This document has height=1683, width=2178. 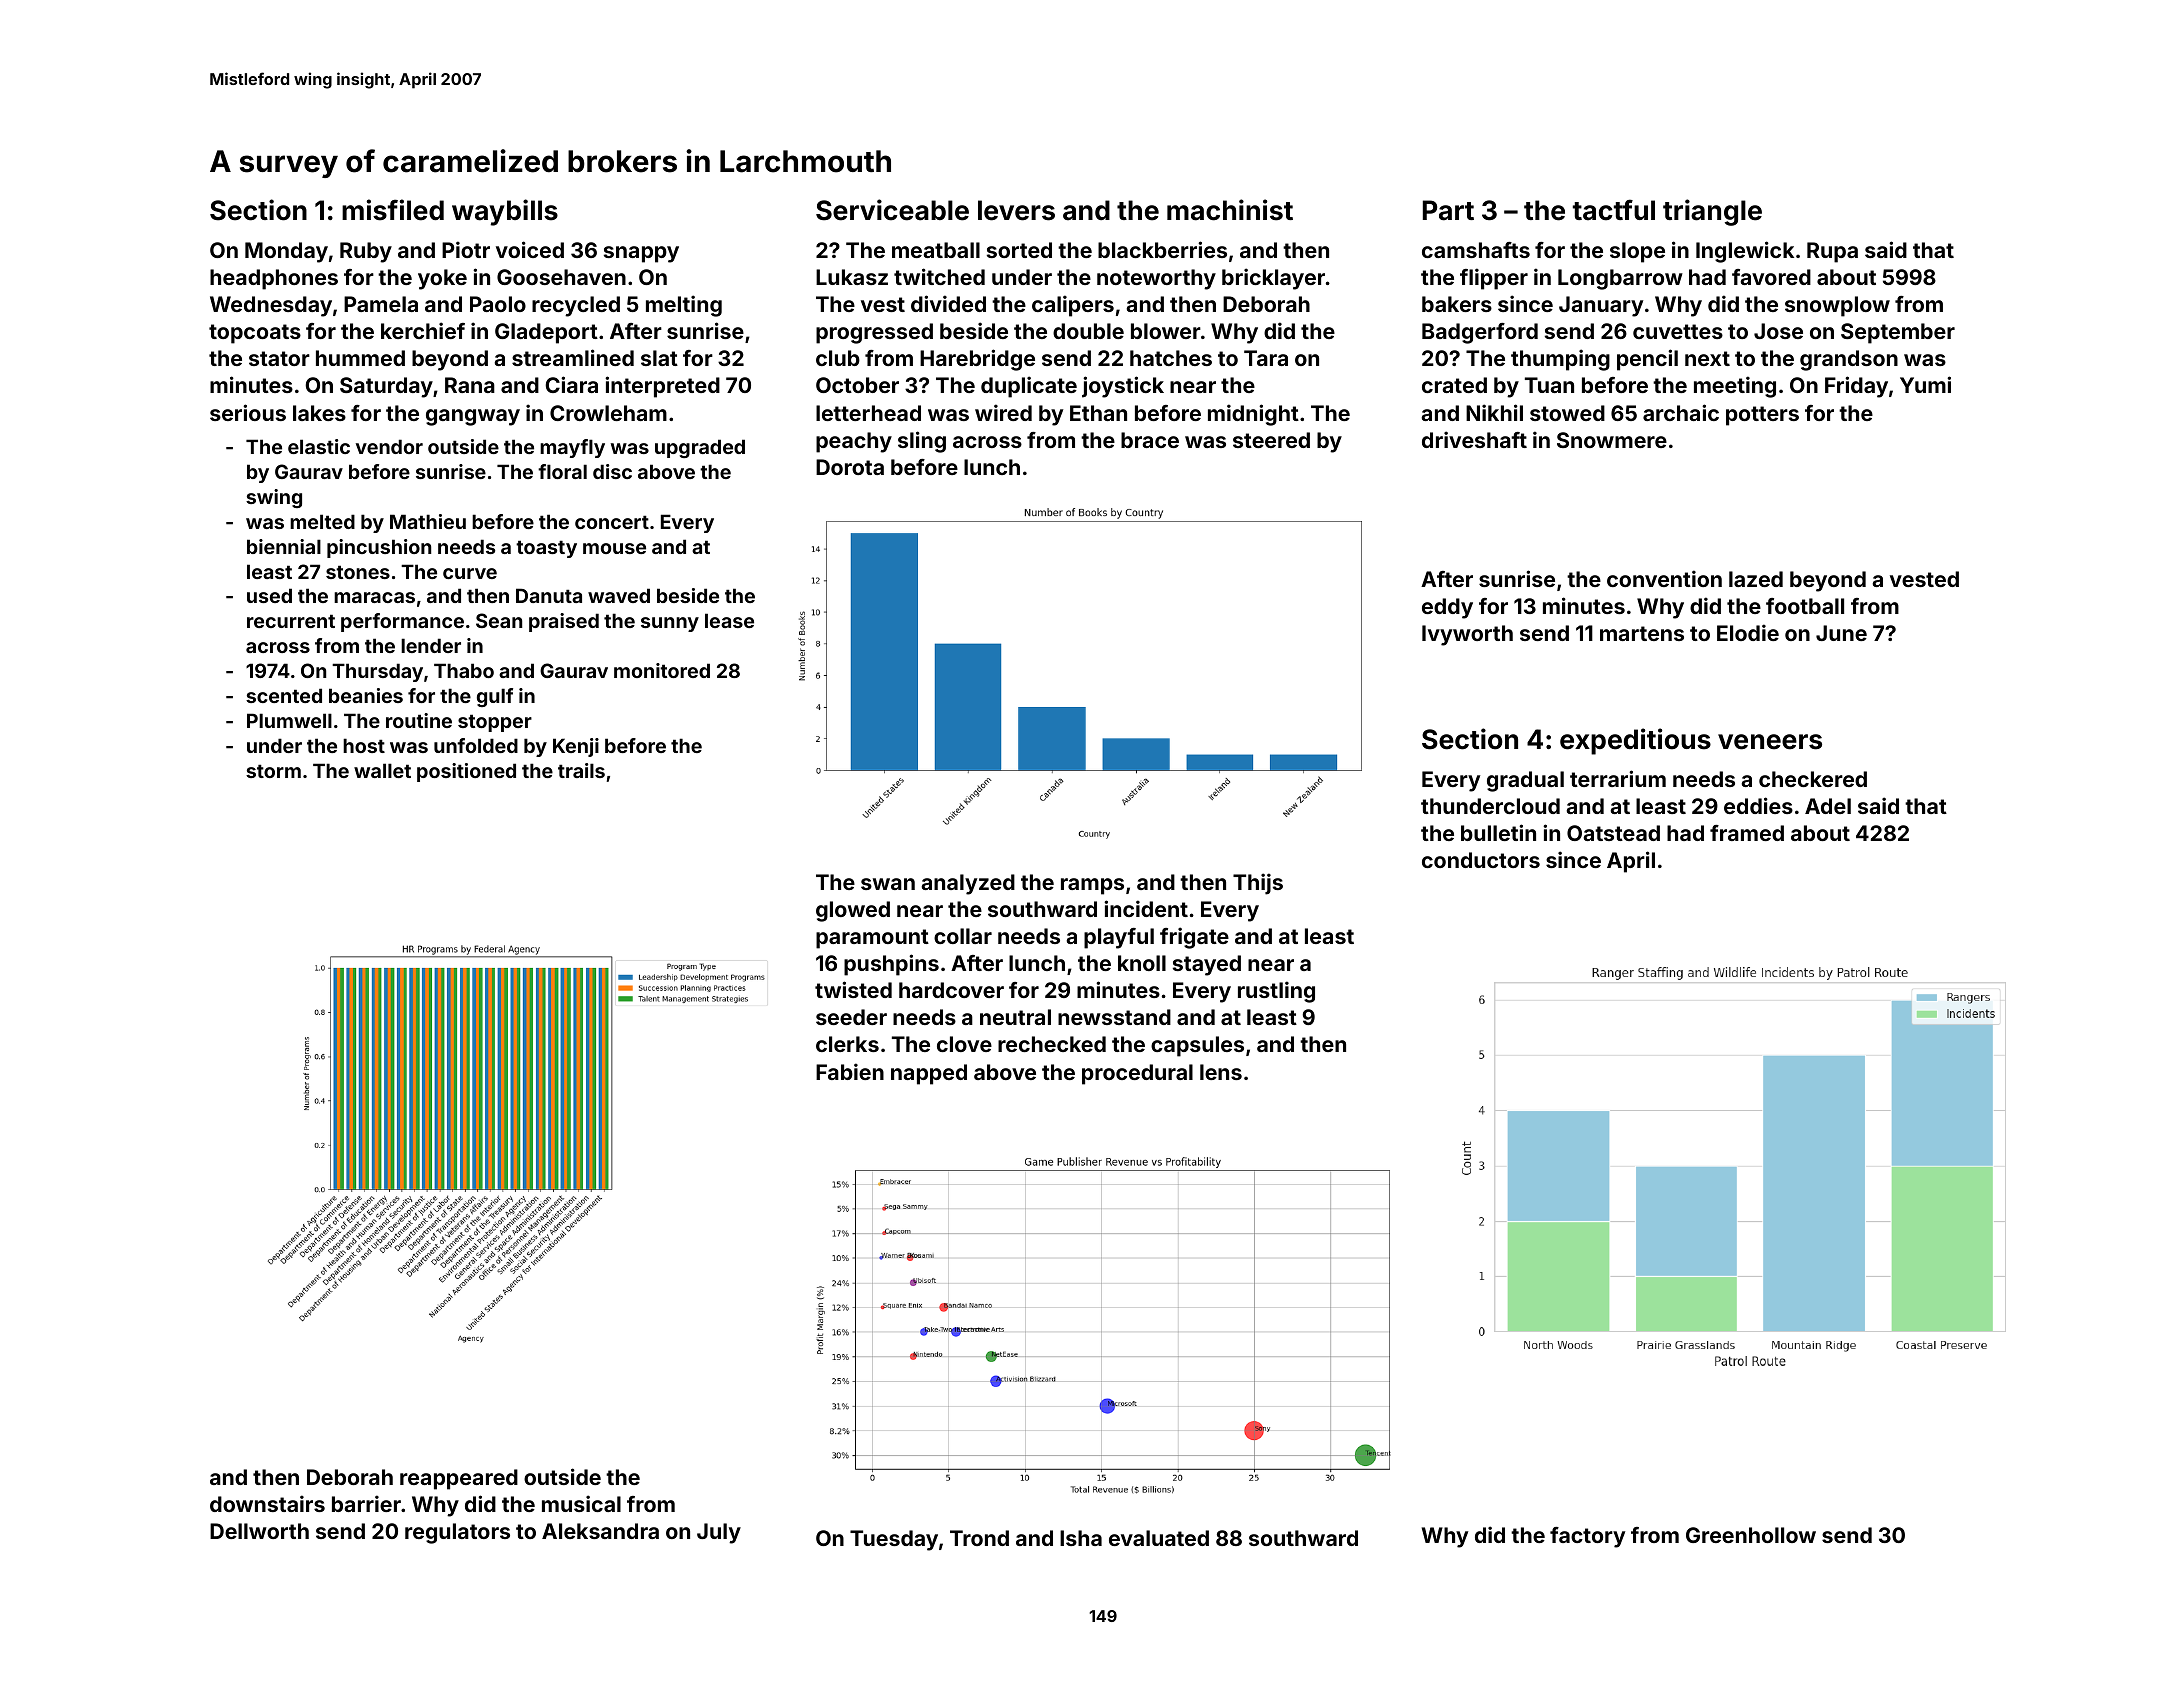 What do you see at coordinates (1197, 1046) in the document?
I see `capsules` at bounding box center [1197, 1046].
